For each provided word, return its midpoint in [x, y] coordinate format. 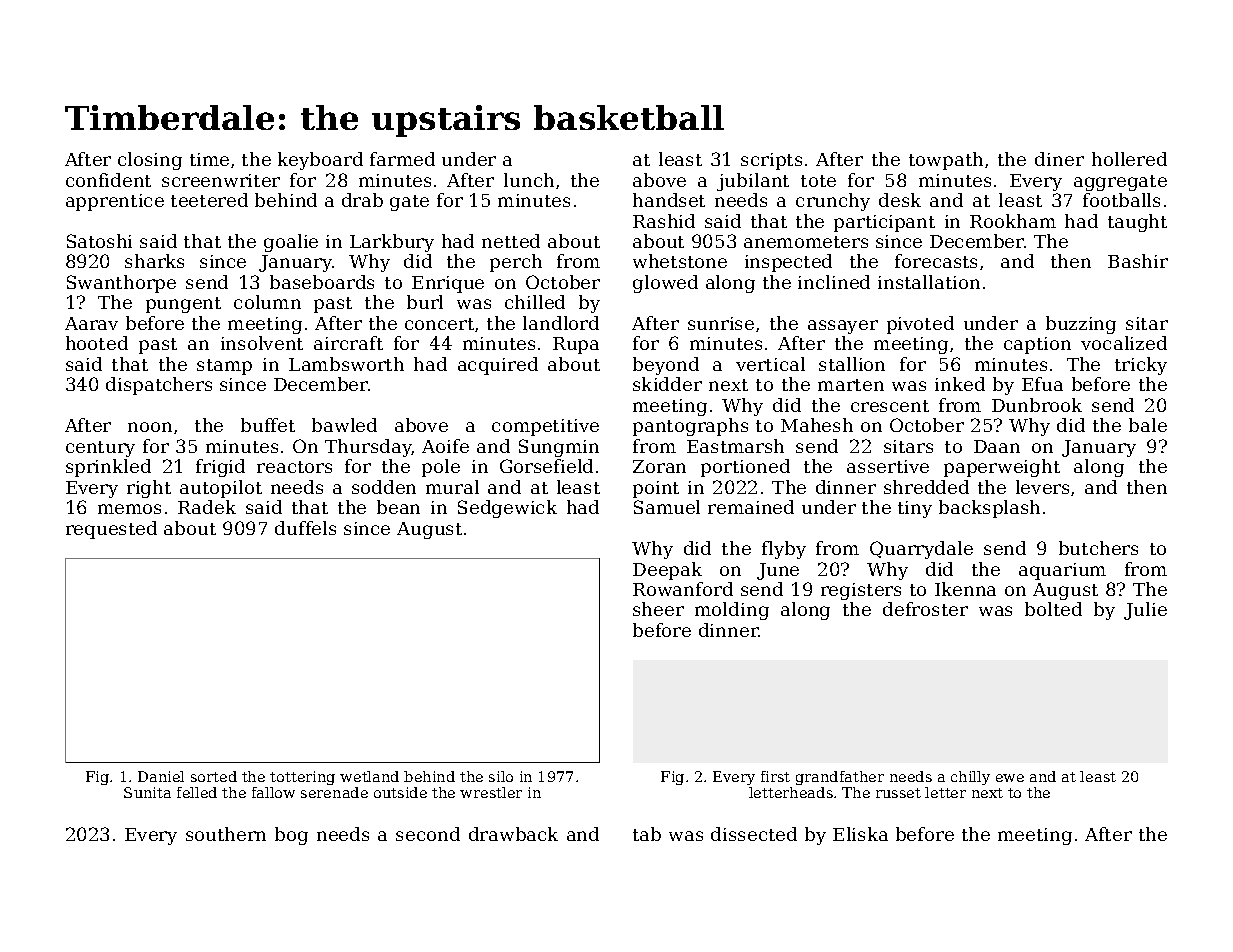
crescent [890, 406]
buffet [268, 425]
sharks [154, 261]
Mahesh [817, 425]
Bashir [1138, 261]
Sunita [147, 792]
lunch [529, 180]
